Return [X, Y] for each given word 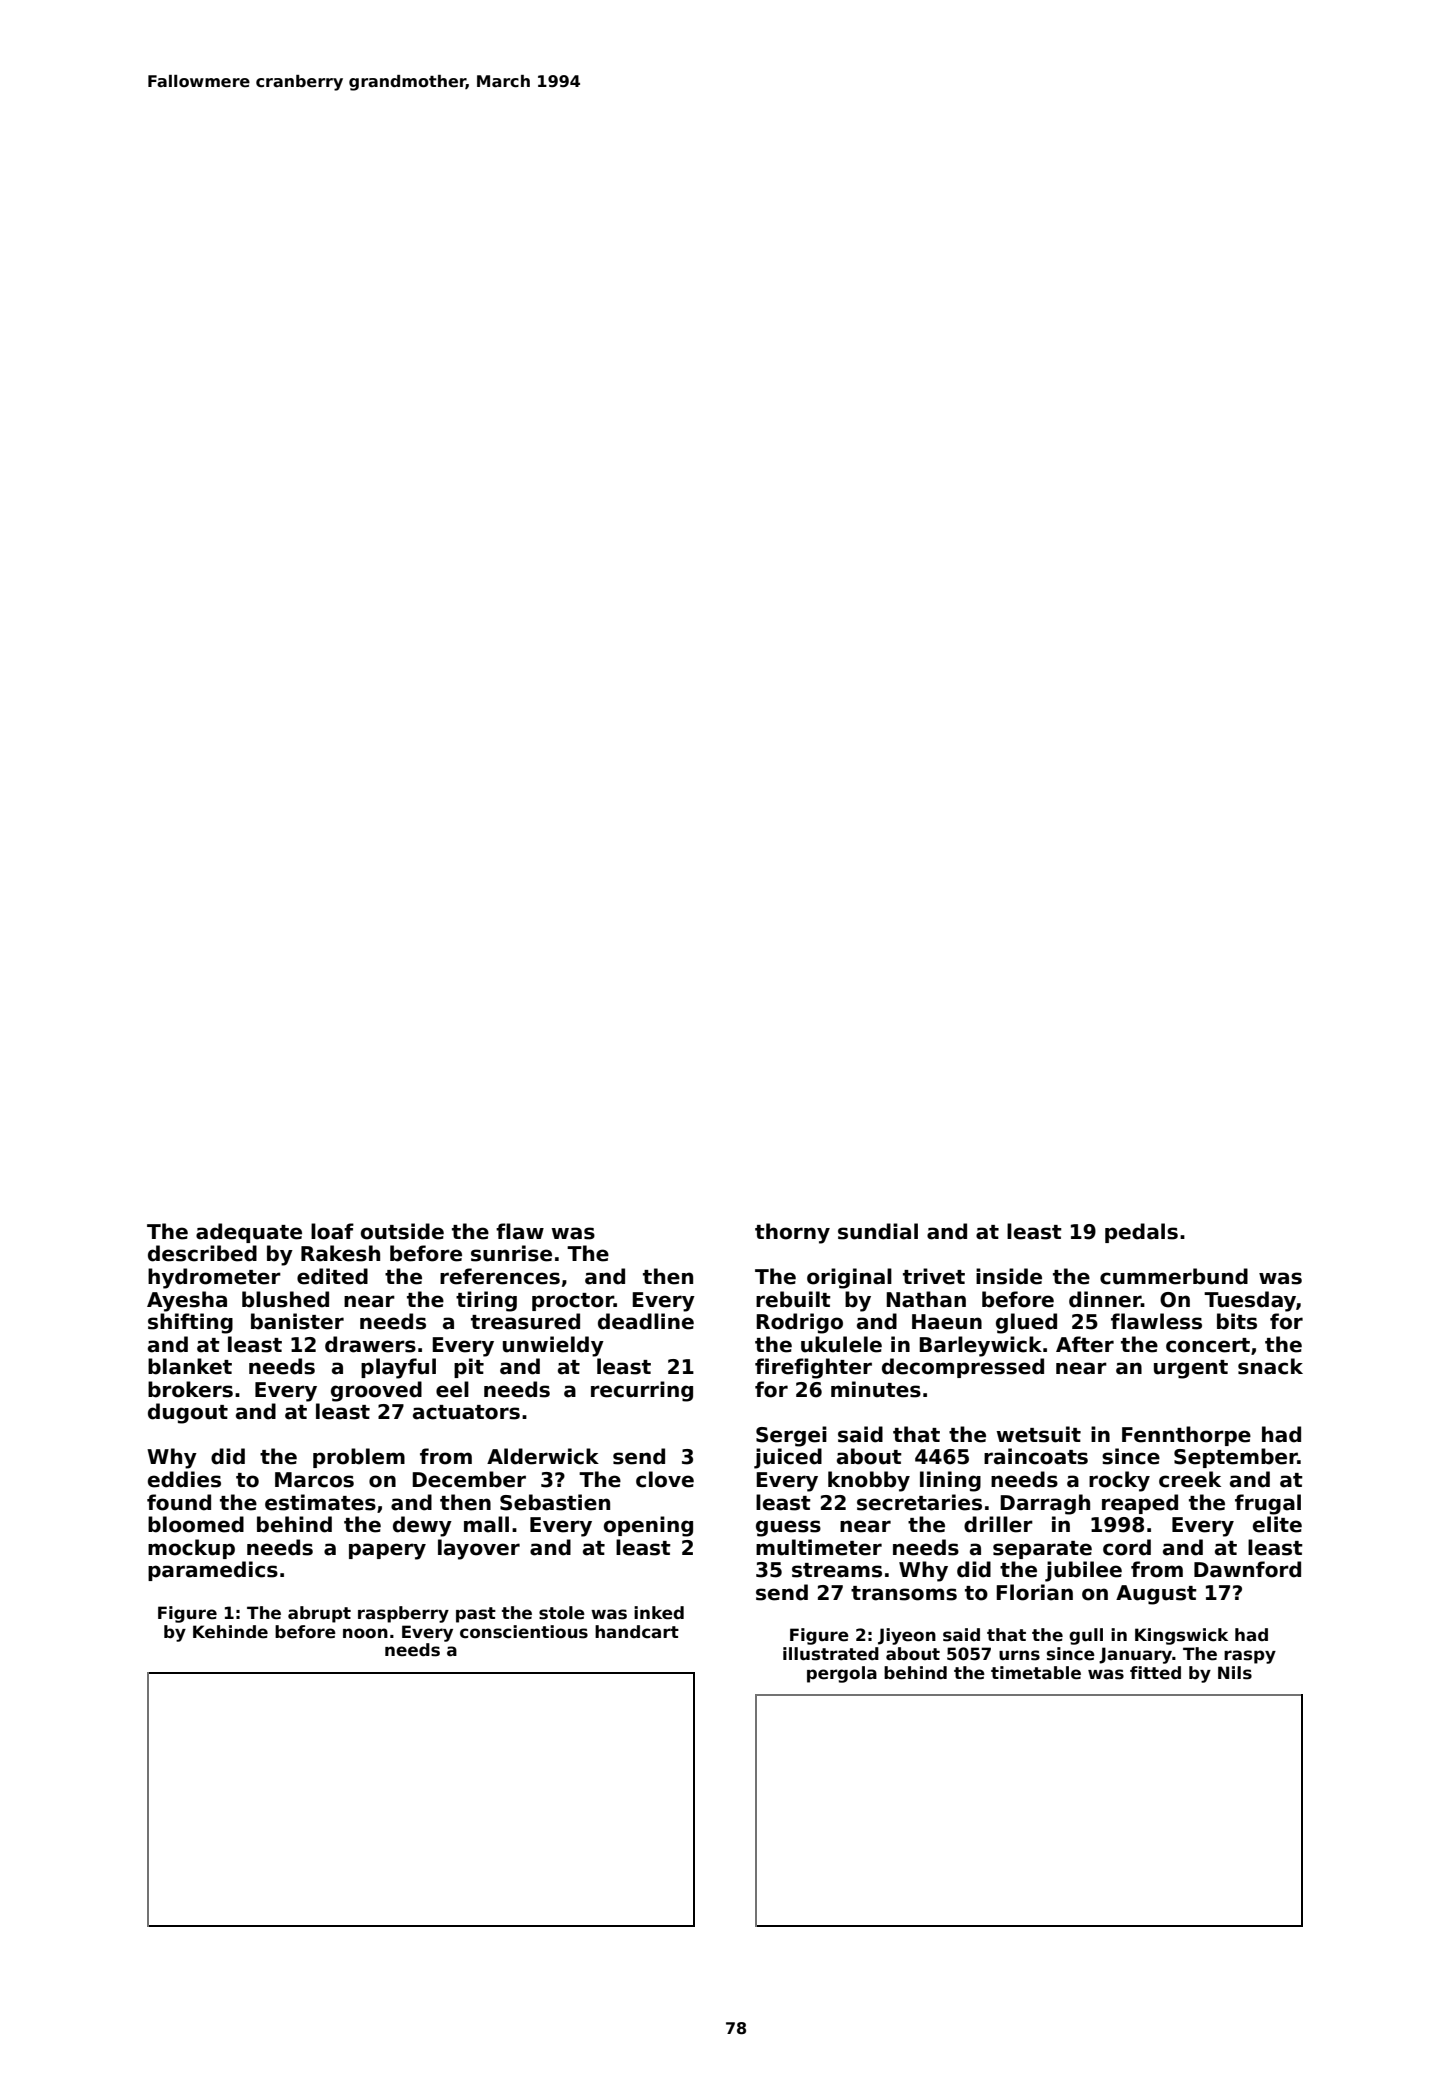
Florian [1034, 1592]
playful [398, 1368]
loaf [332, 1231]
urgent [1191, 1369]
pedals [1141, 1233]
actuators [466, 1412]
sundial [878, 1231]
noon [365, 1633]
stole [562, 1613]
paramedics [213, 1571]
